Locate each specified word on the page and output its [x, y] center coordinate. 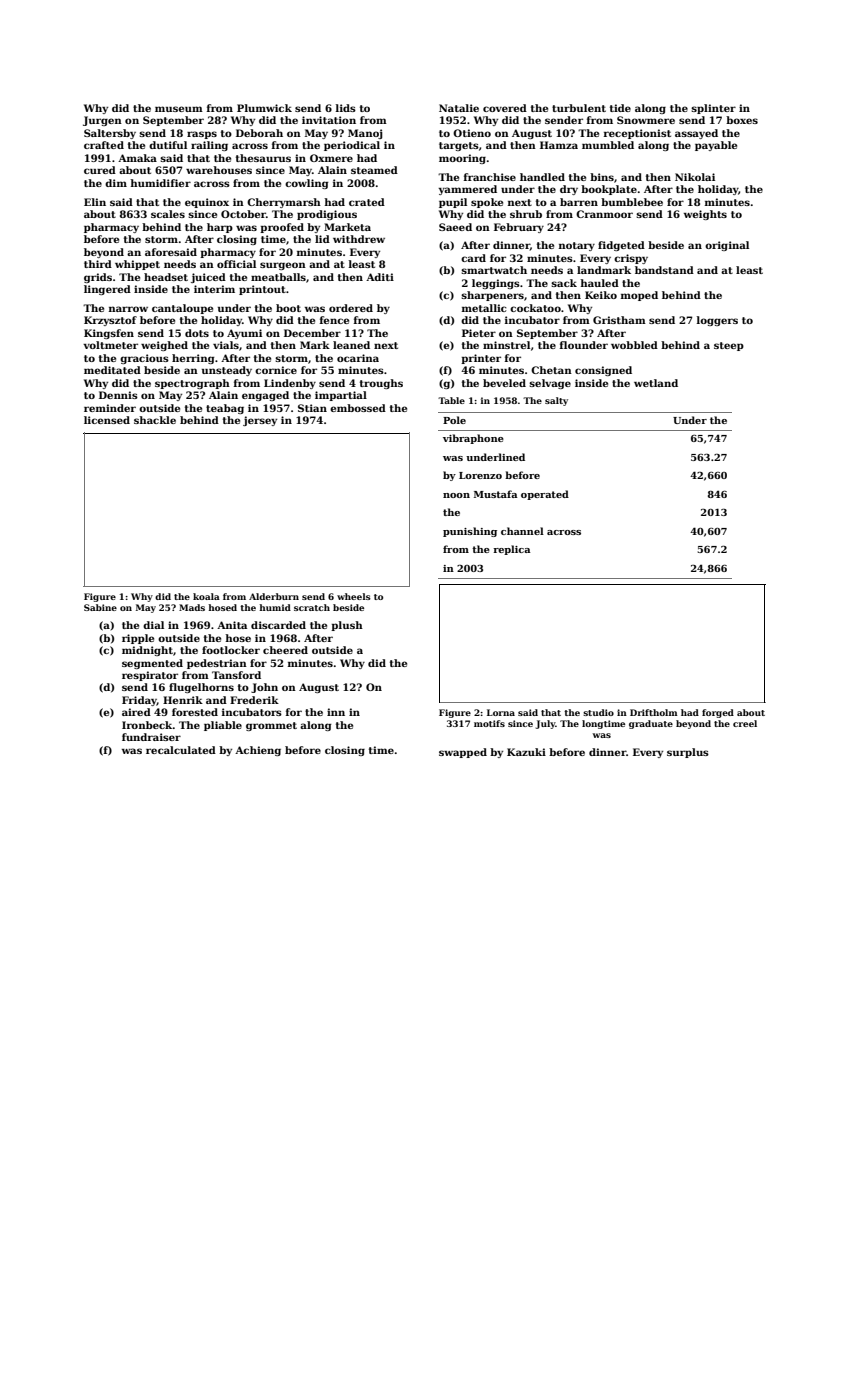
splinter [713, 109]
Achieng [258, 751]
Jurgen [102, 121]
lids [346, 108]
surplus [688, 753]
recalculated [181, 750]
